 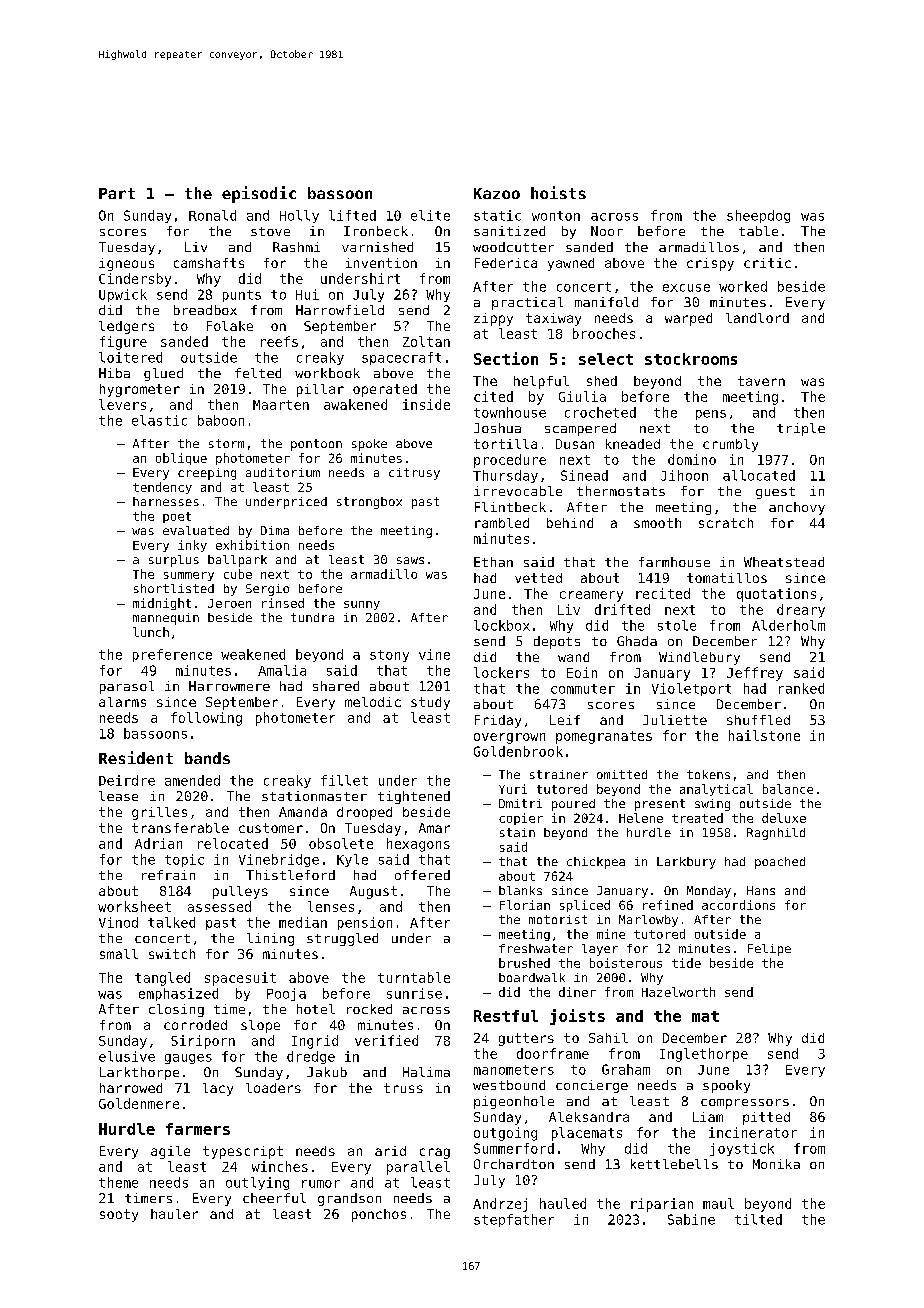 What do you see at coordinates (379, 1215) in the document?
I see `ponchos` at bounding box center [379, 1215].
